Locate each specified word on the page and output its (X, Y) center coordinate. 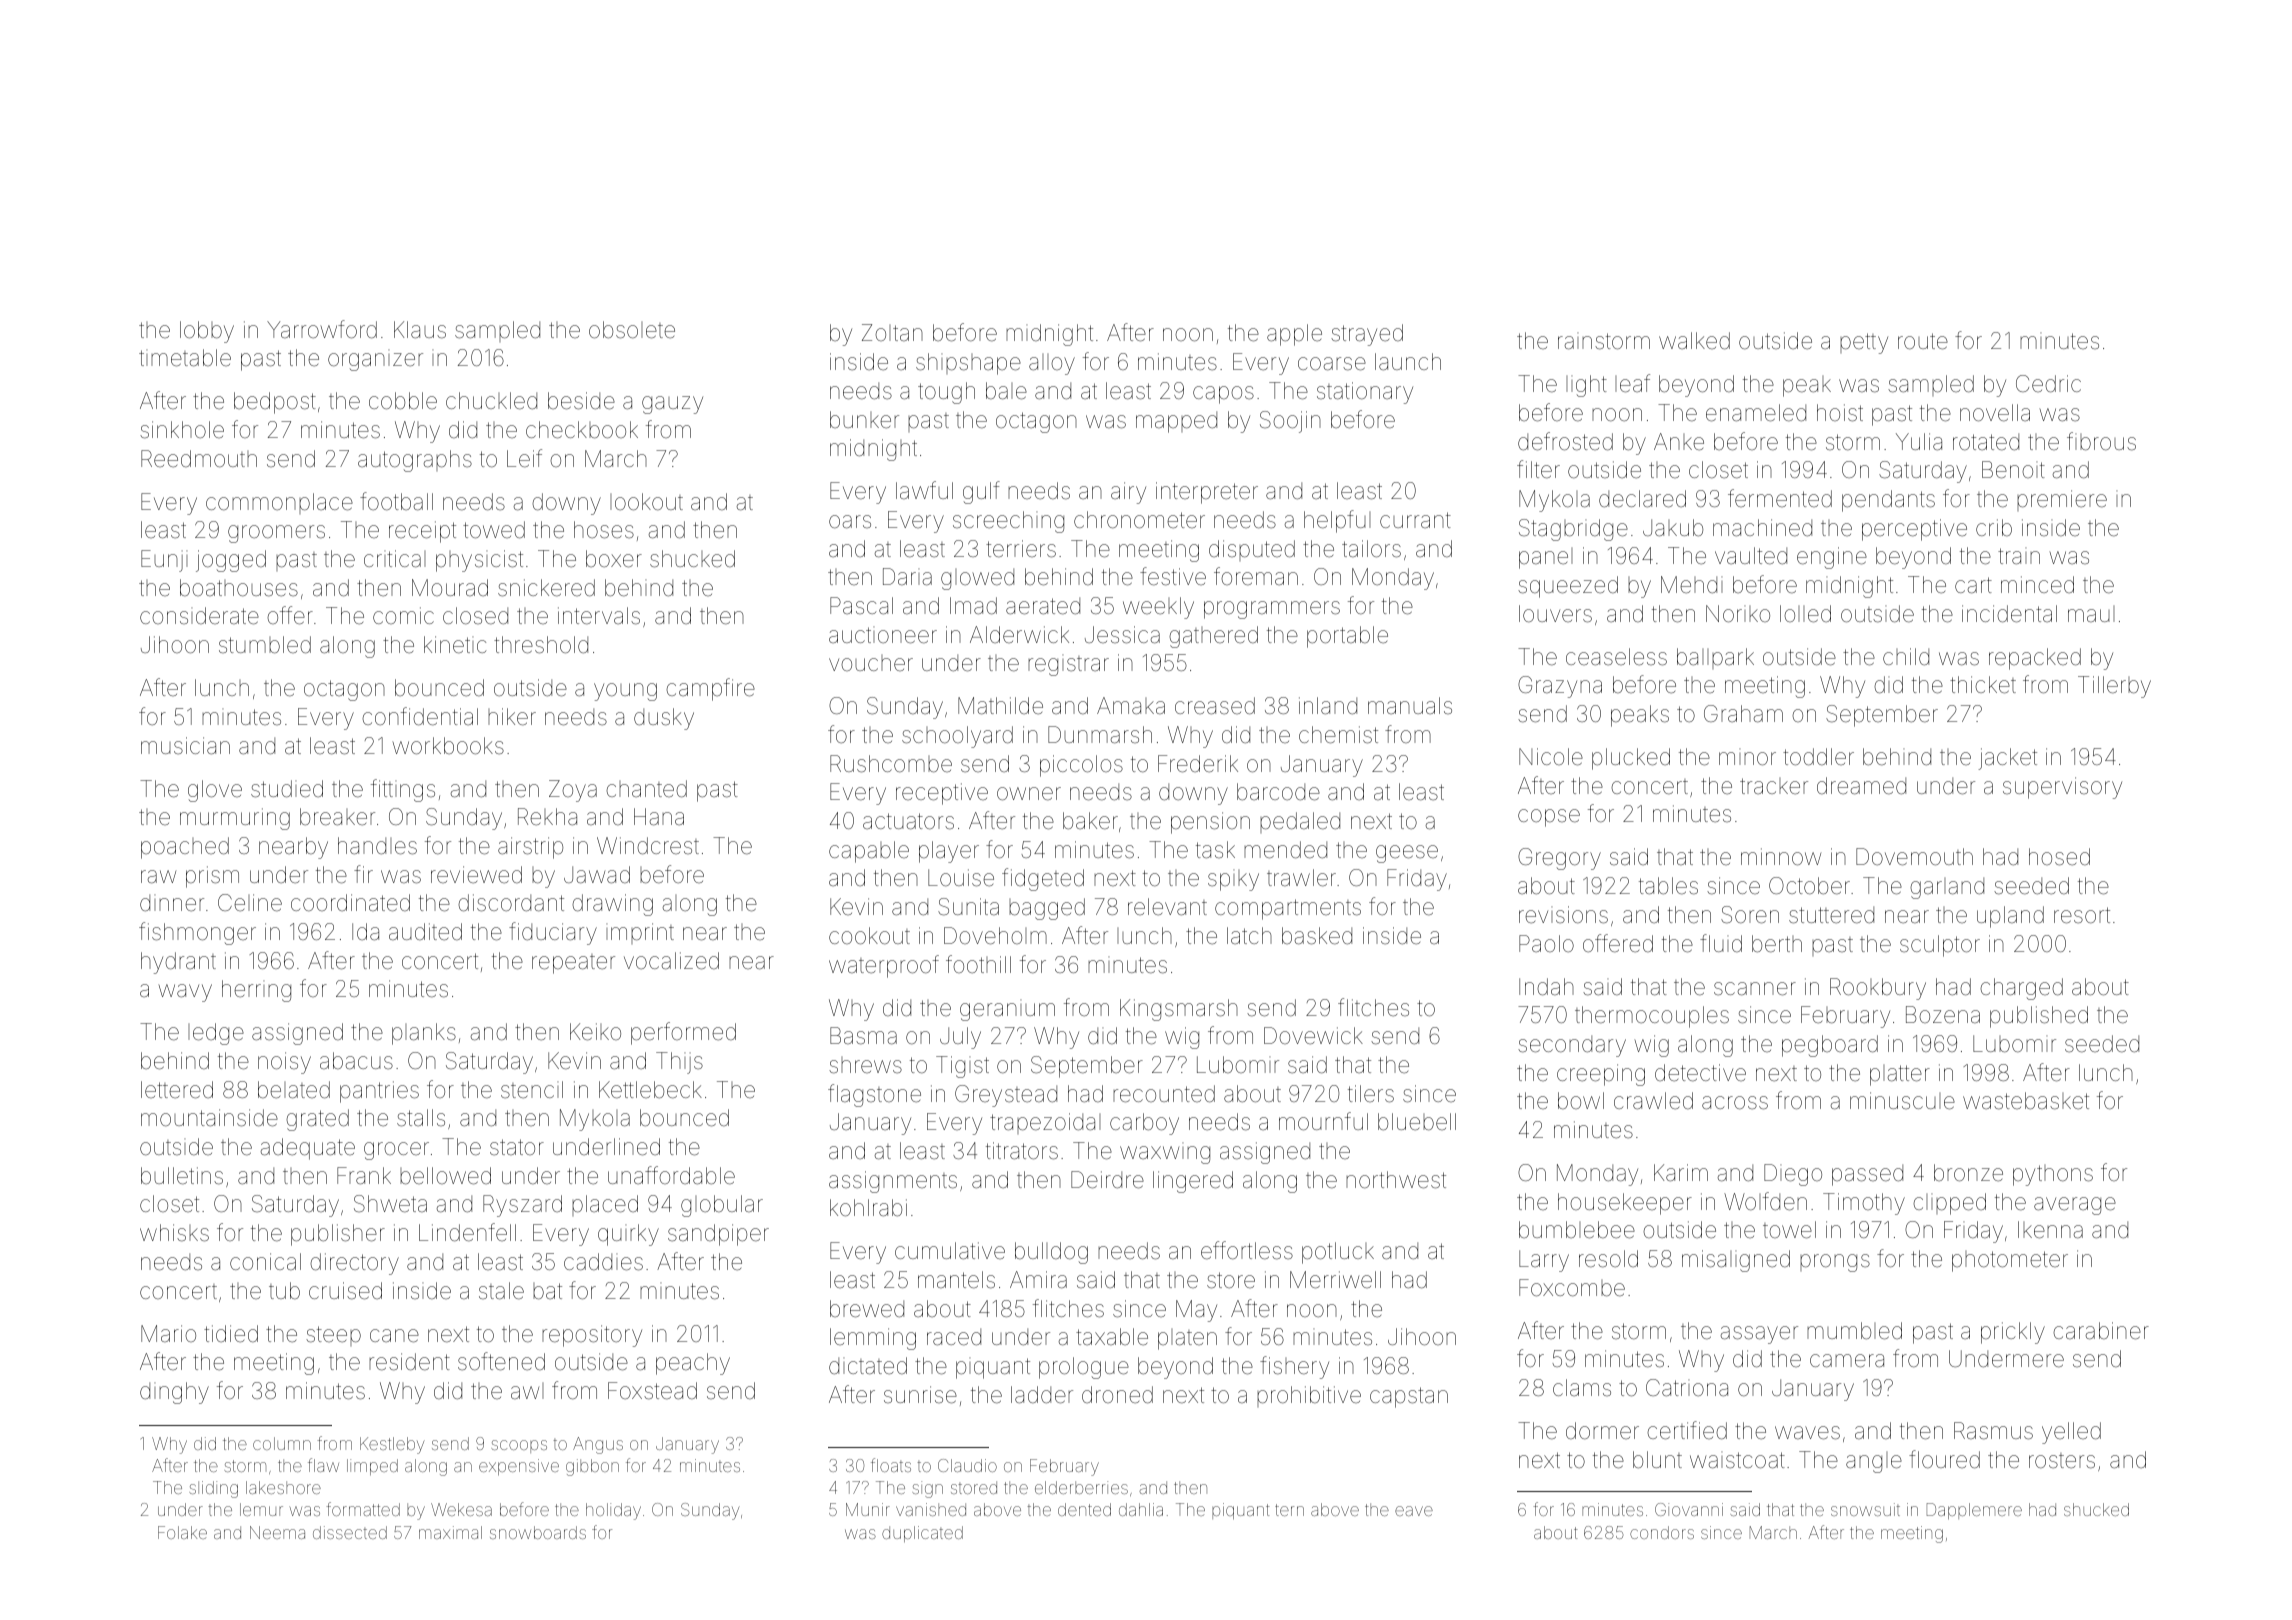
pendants (1888, 501)
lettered (177, 1090)
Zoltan (892, 332)
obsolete (632, 330)
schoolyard (957, 737)
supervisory (2062, 788)
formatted (363, 1509)
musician (185, 746)
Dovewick (1313, 1036)
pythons (2053, 1175)
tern (1289, 1510)
